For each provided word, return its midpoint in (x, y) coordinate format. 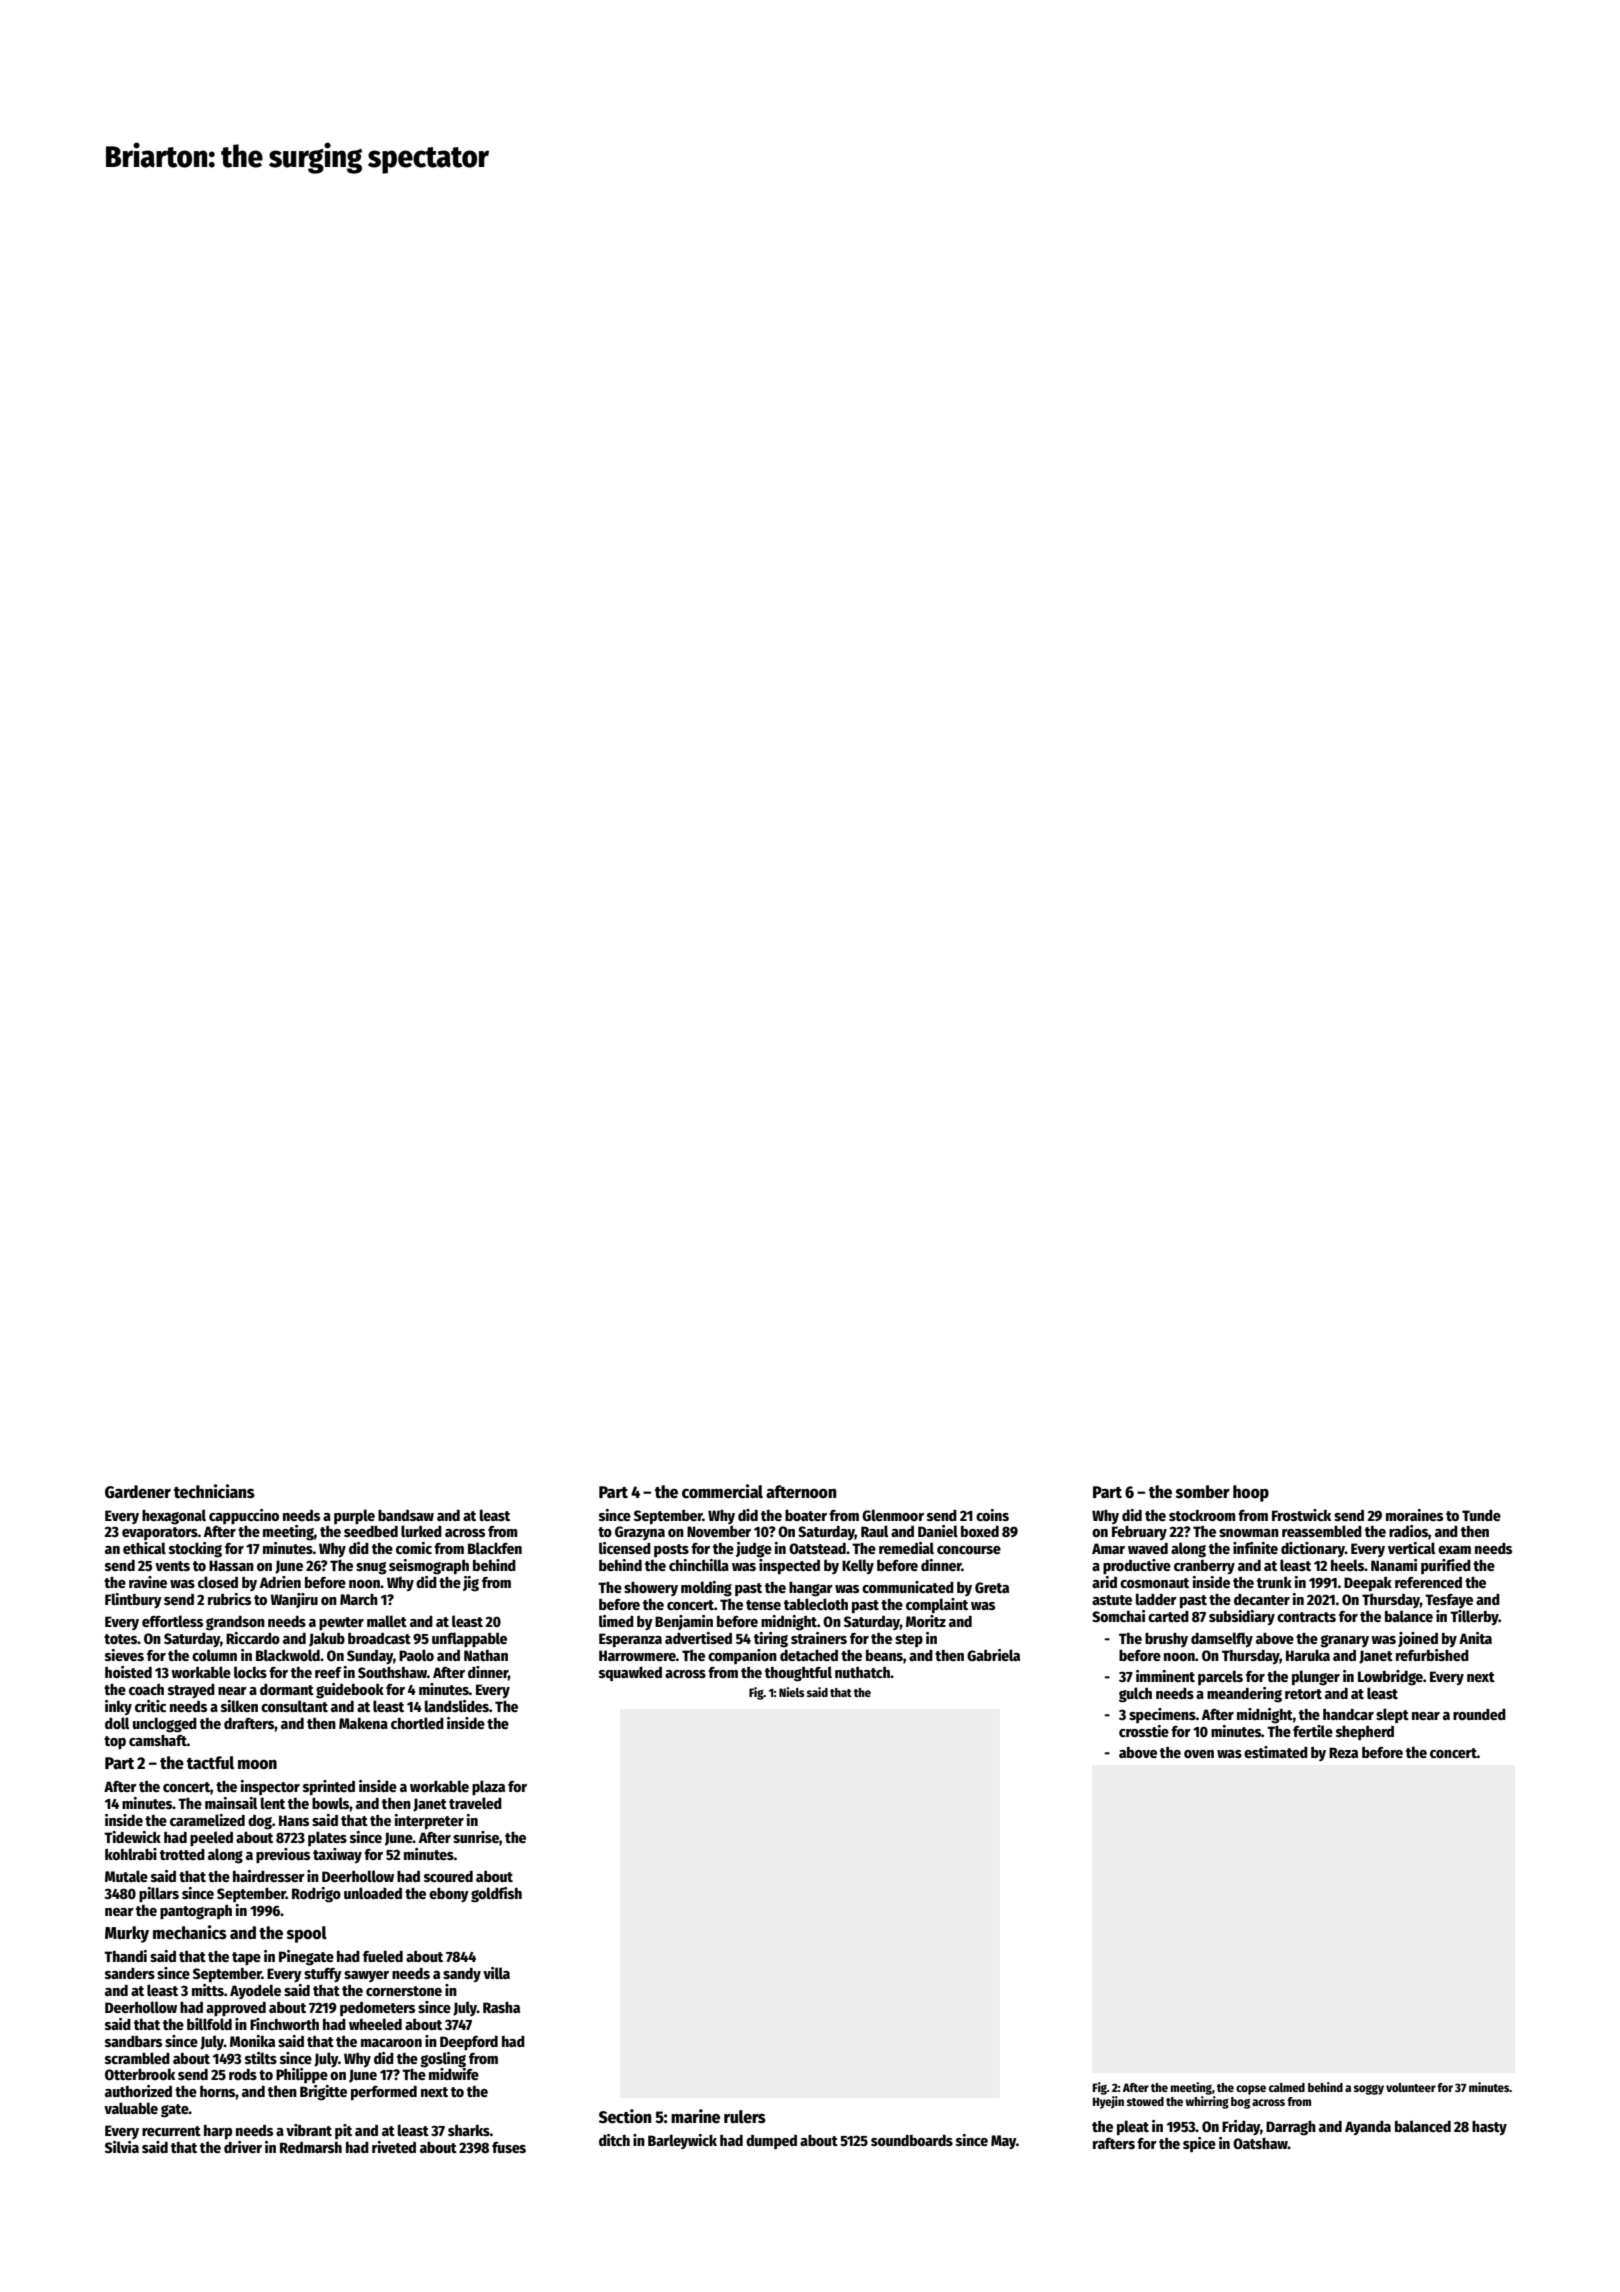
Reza (1343, 1752)
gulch (1135, 1695)
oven (1199, 1754)
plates (327, 1838)
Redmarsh (311, 2147)
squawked (630, 1673)
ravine (148, 1582)
